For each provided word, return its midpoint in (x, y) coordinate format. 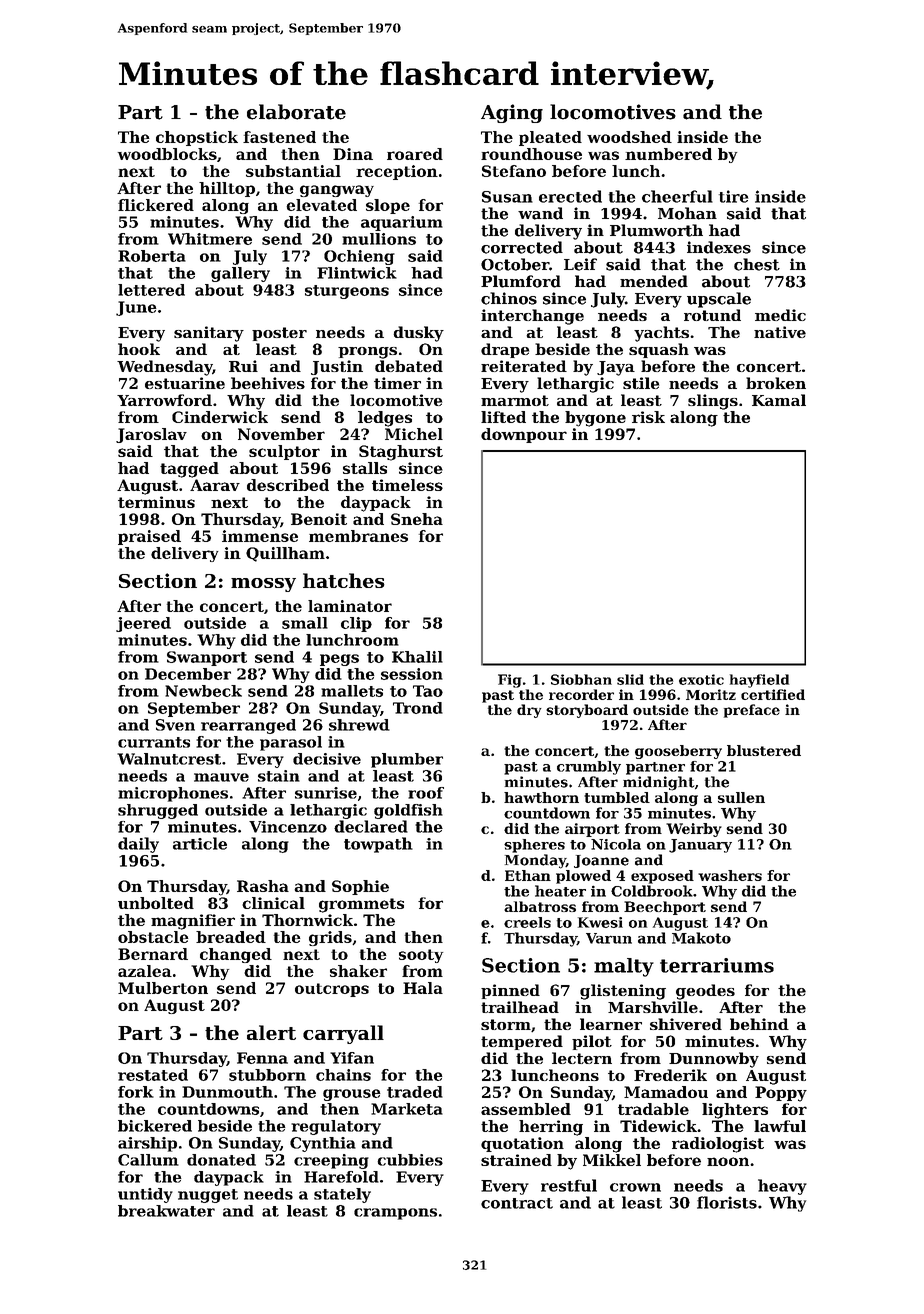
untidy (145, 1195)
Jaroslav (151, 435)
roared (415, 154)
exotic (701, 679)
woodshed (629, 137)
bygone (595, 419)
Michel (414, 434)
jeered (143, 624)
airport (592, 830)
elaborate (296, 112)
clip (356, 624)
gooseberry (678, 752)
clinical (273, 903)
